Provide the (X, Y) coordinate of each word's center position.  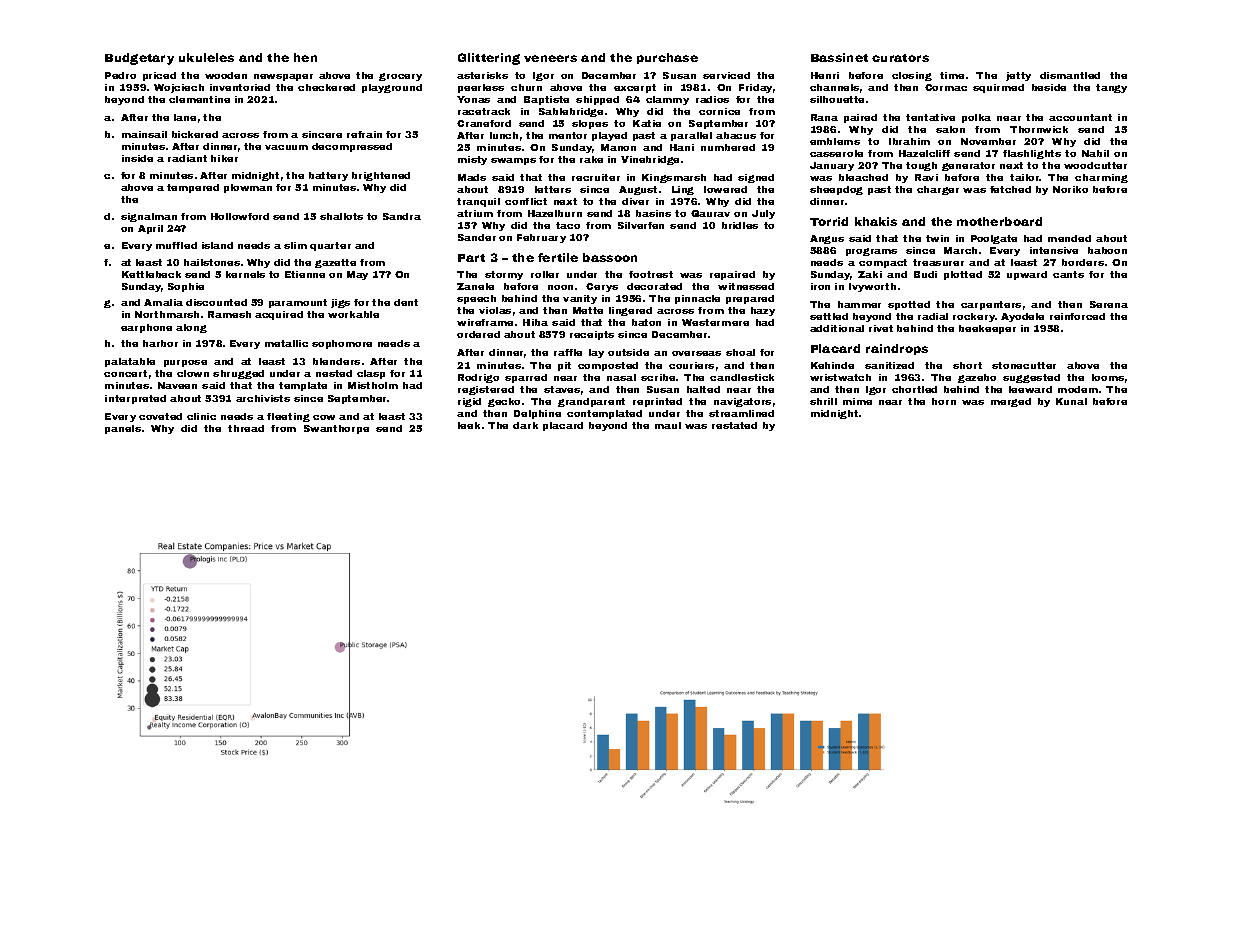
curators (900, 58)
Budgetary (139, 59)
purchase (667, 58)
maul (668, 425)
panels (123, 429)
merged (1011, 402)
